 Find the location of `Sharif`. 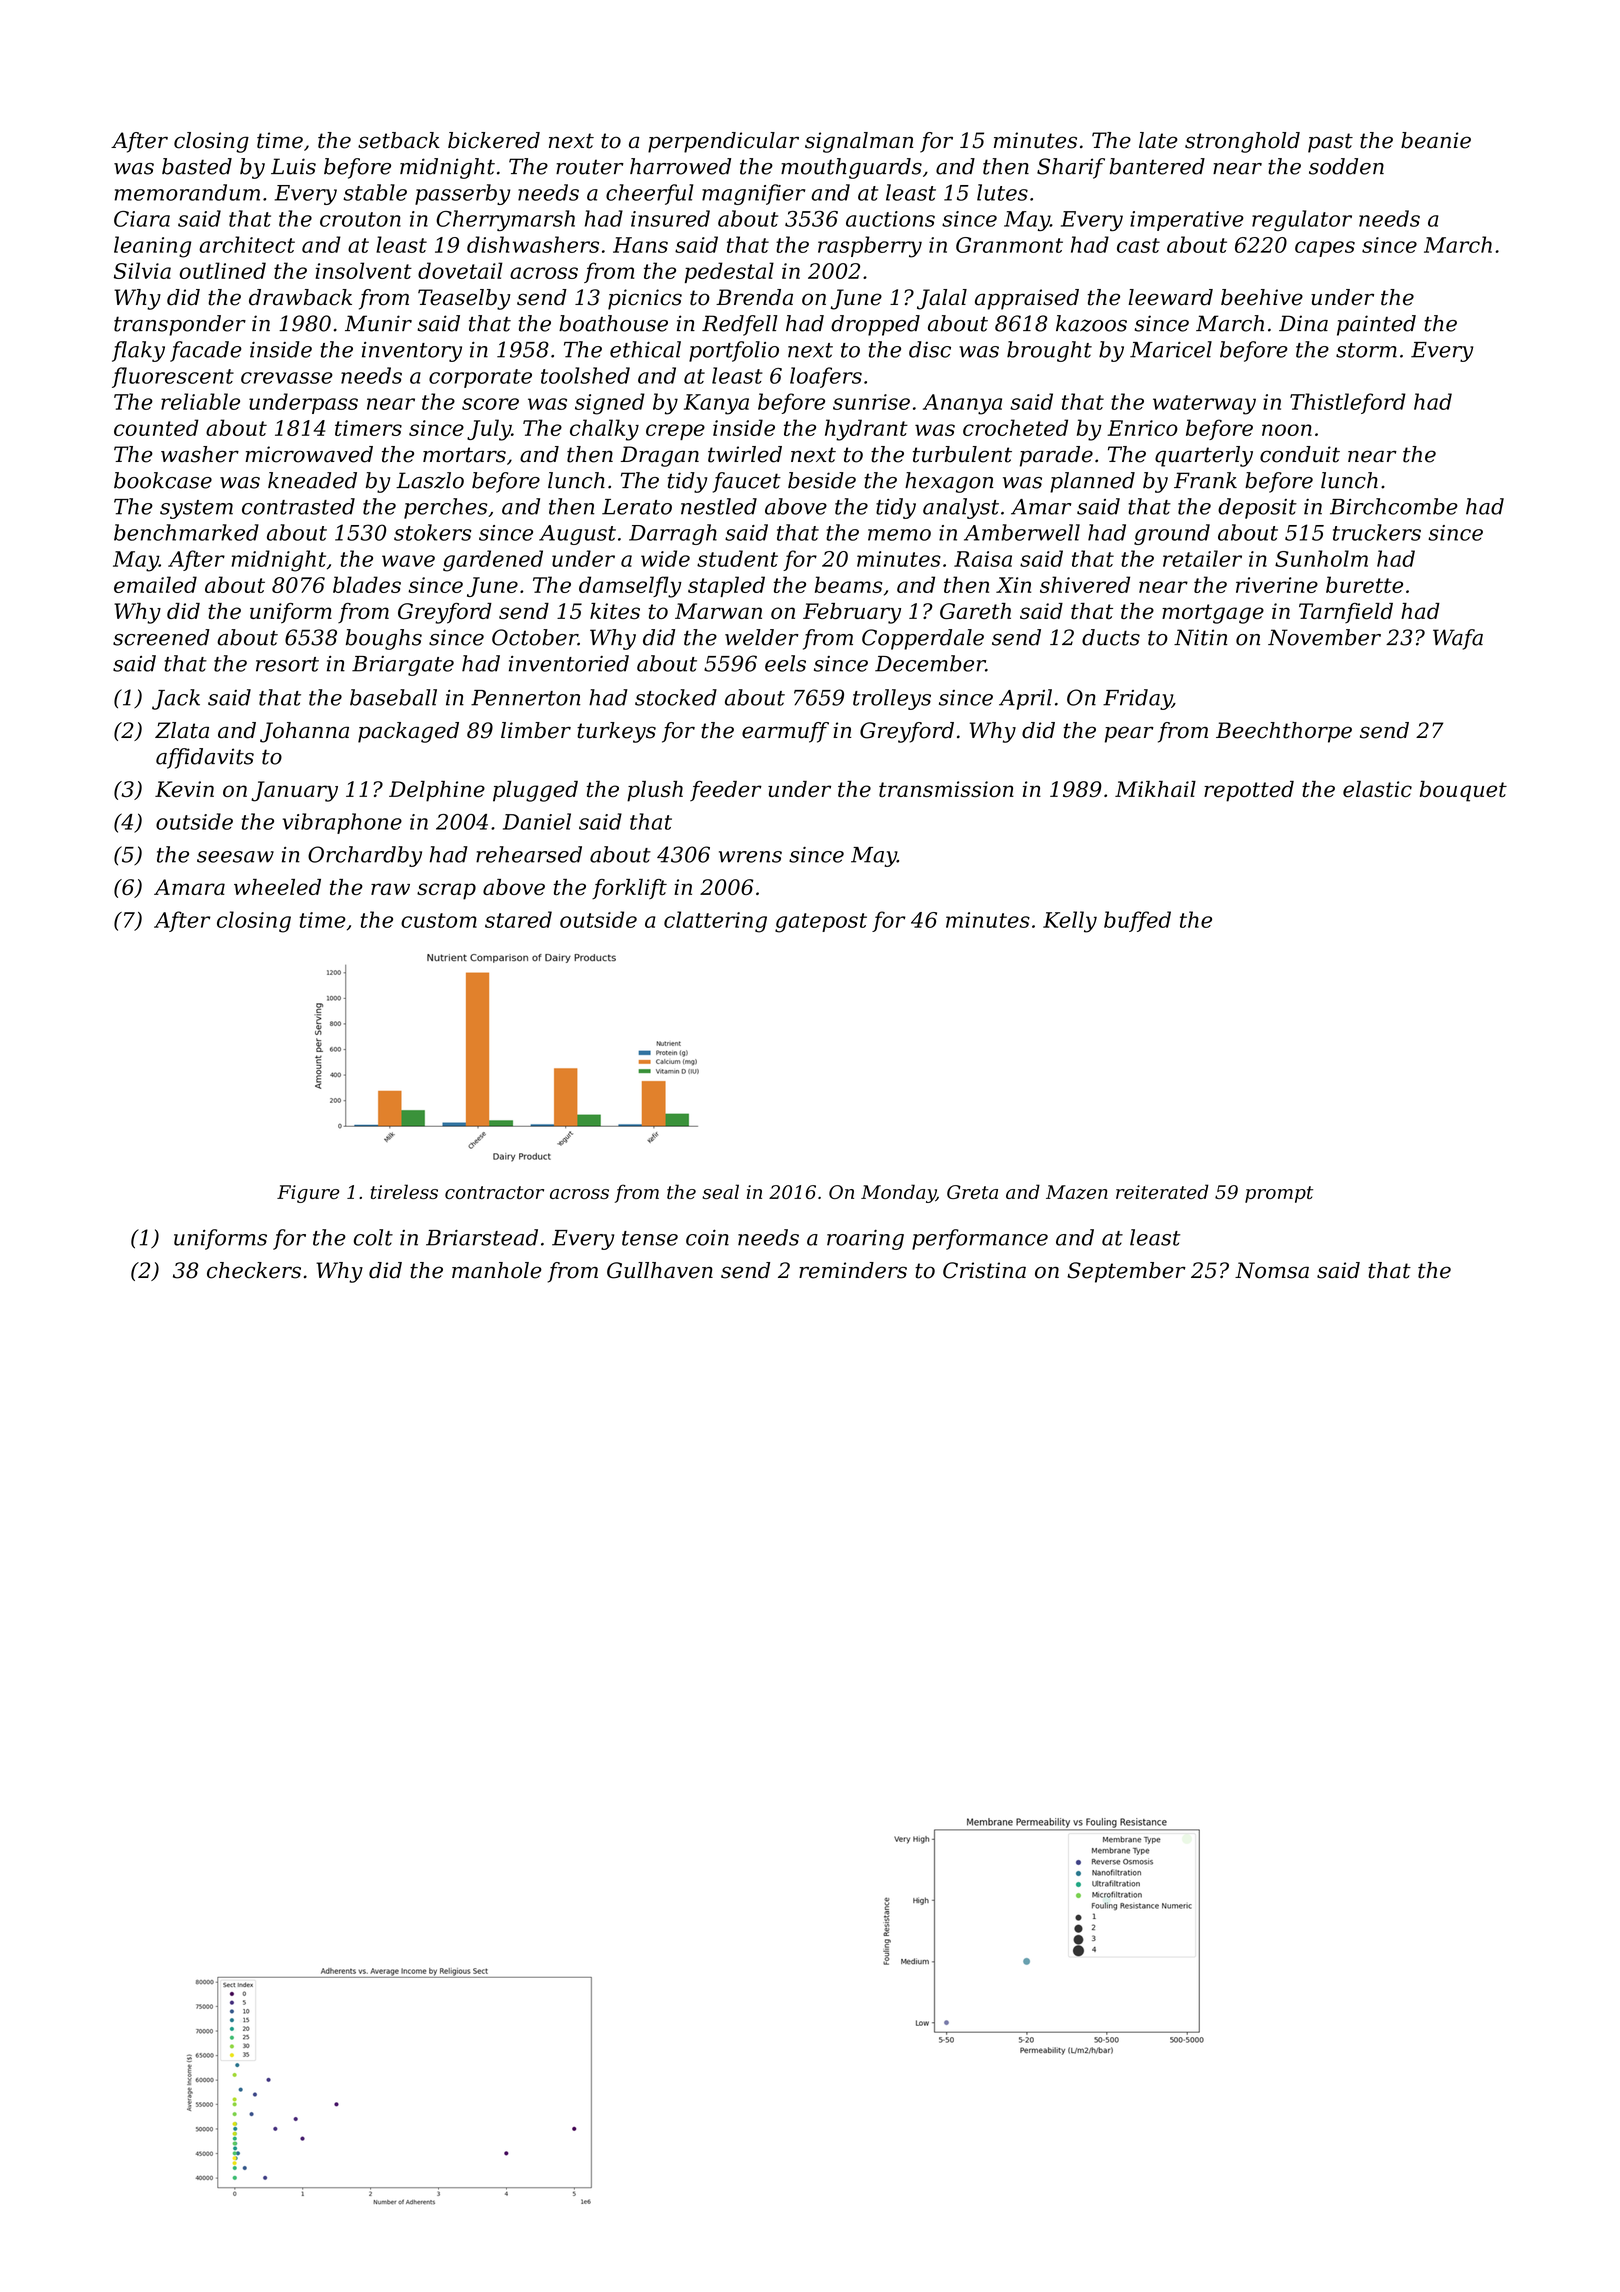

Sharif is located at coordinates (1071, 168).
